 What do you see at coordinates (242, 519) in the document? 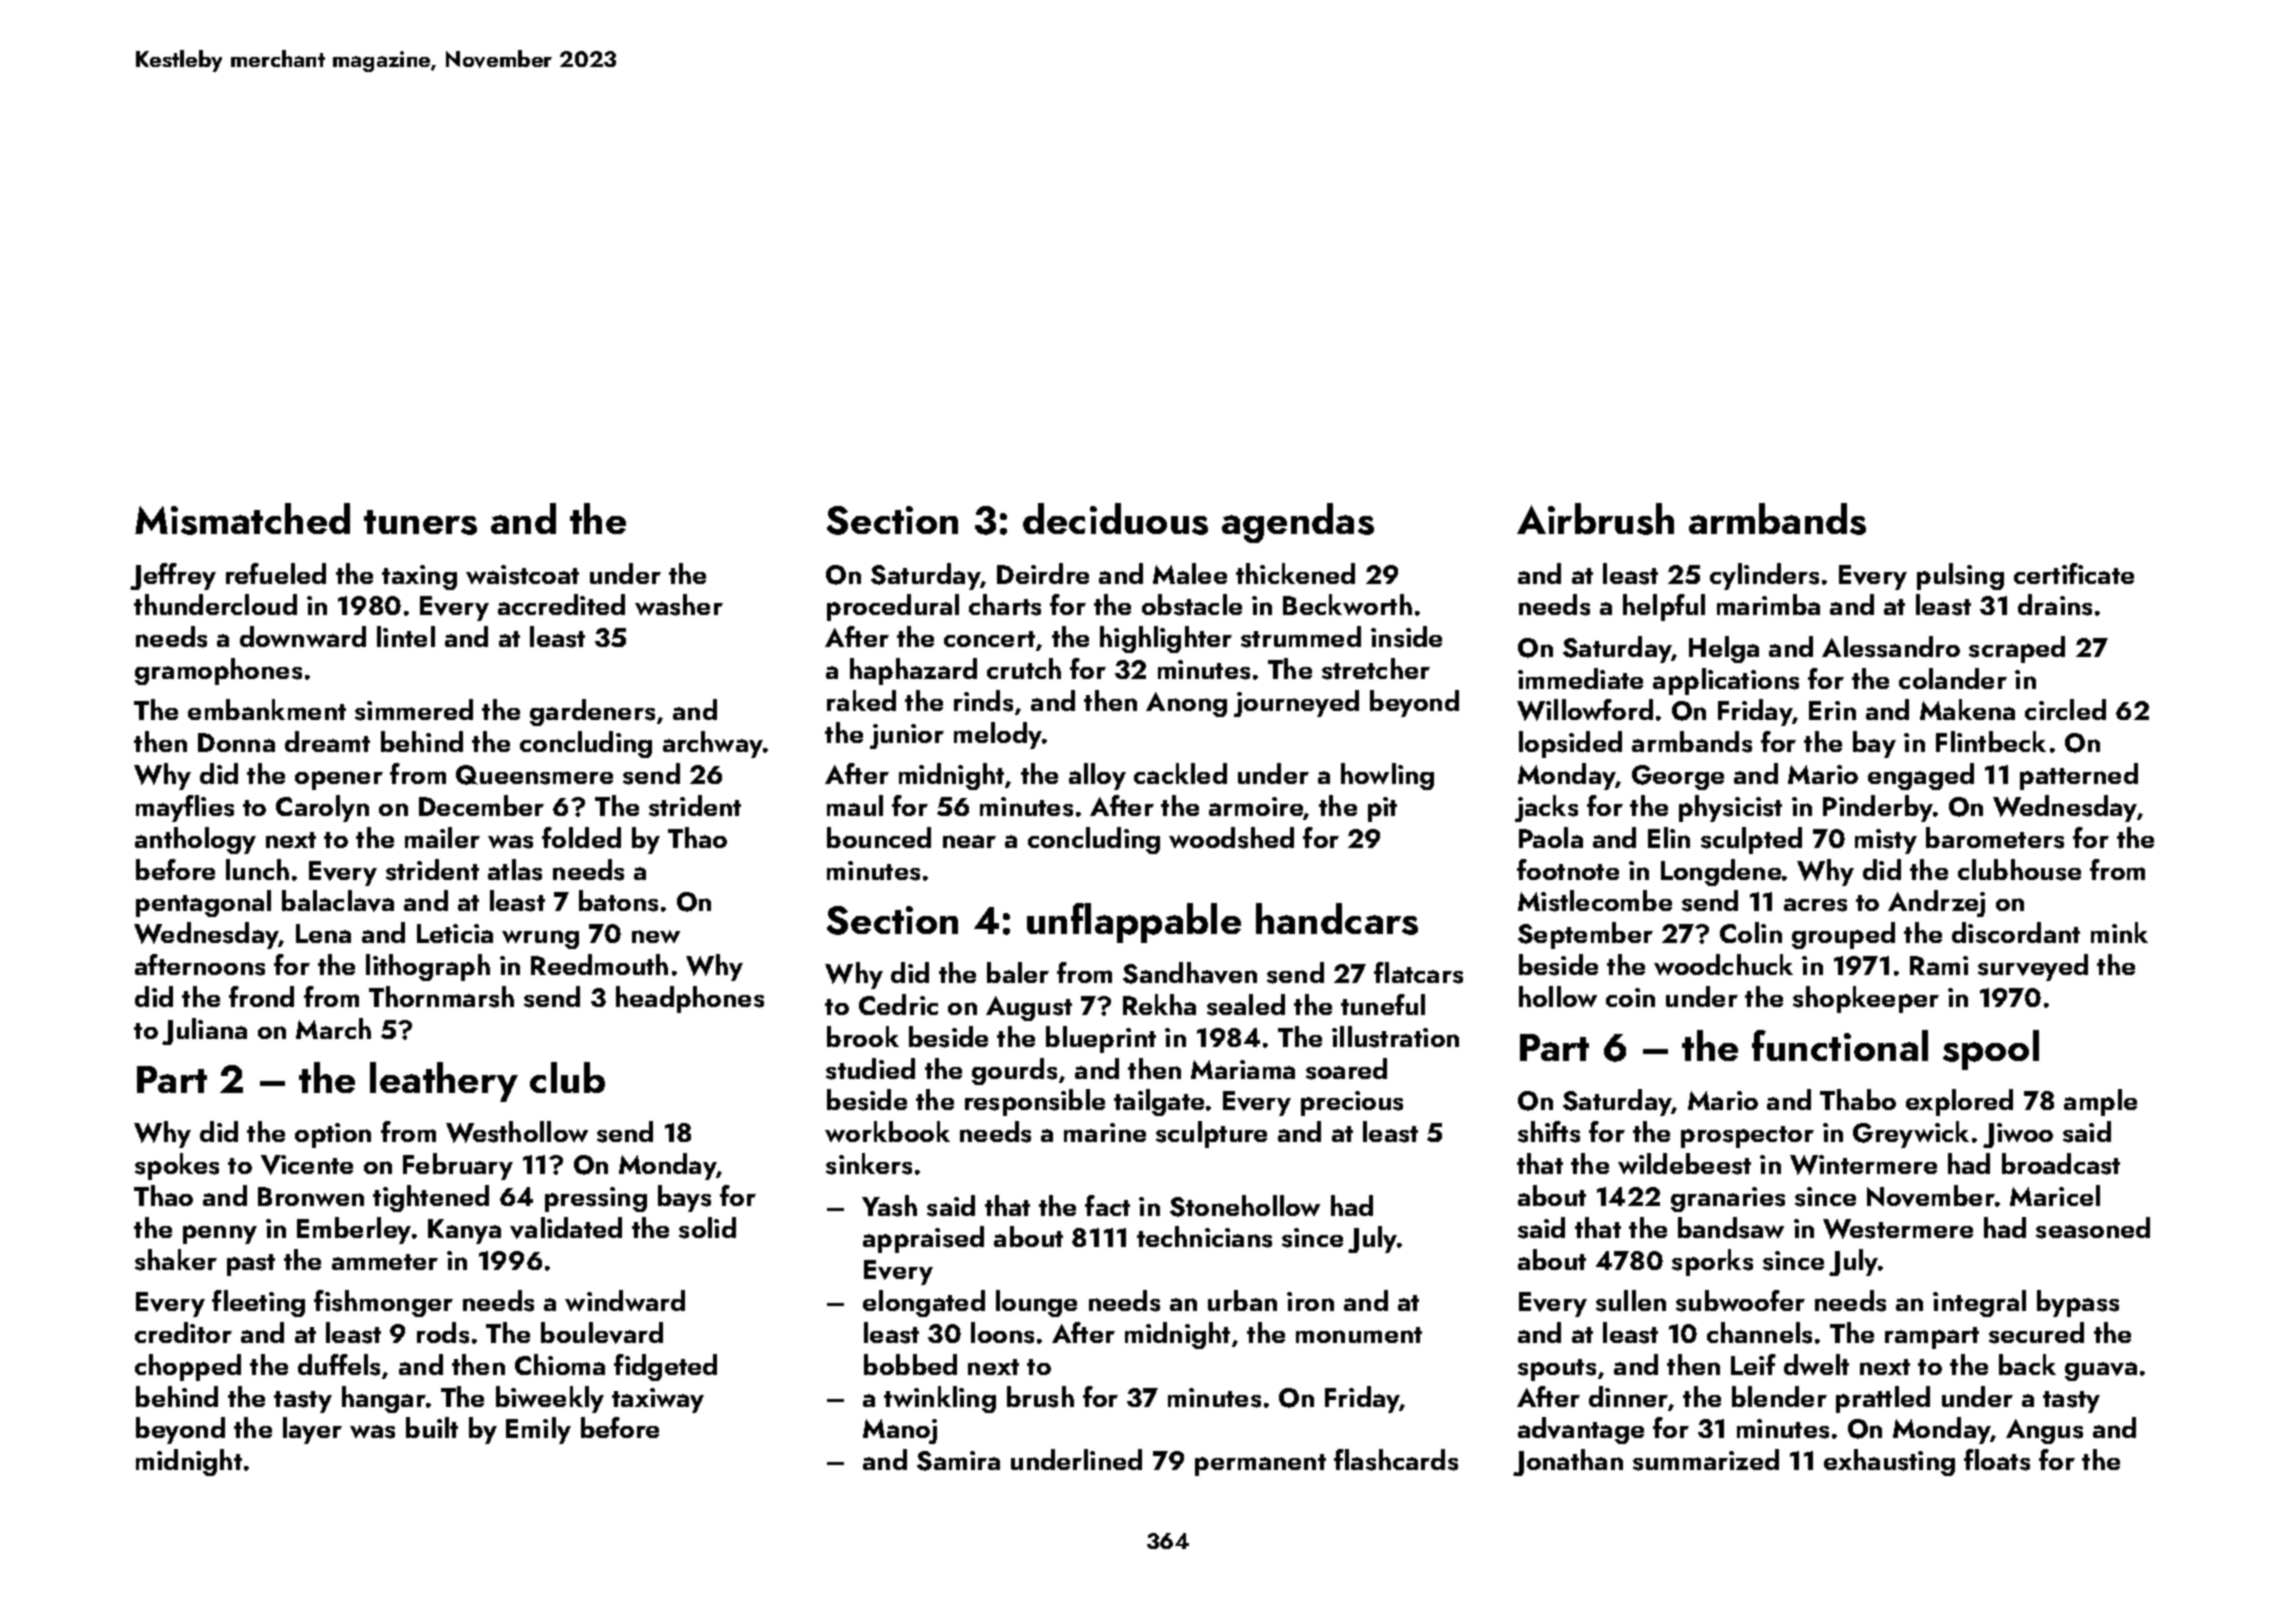
I see `Mismatched` at bounding box center [242, 519].
